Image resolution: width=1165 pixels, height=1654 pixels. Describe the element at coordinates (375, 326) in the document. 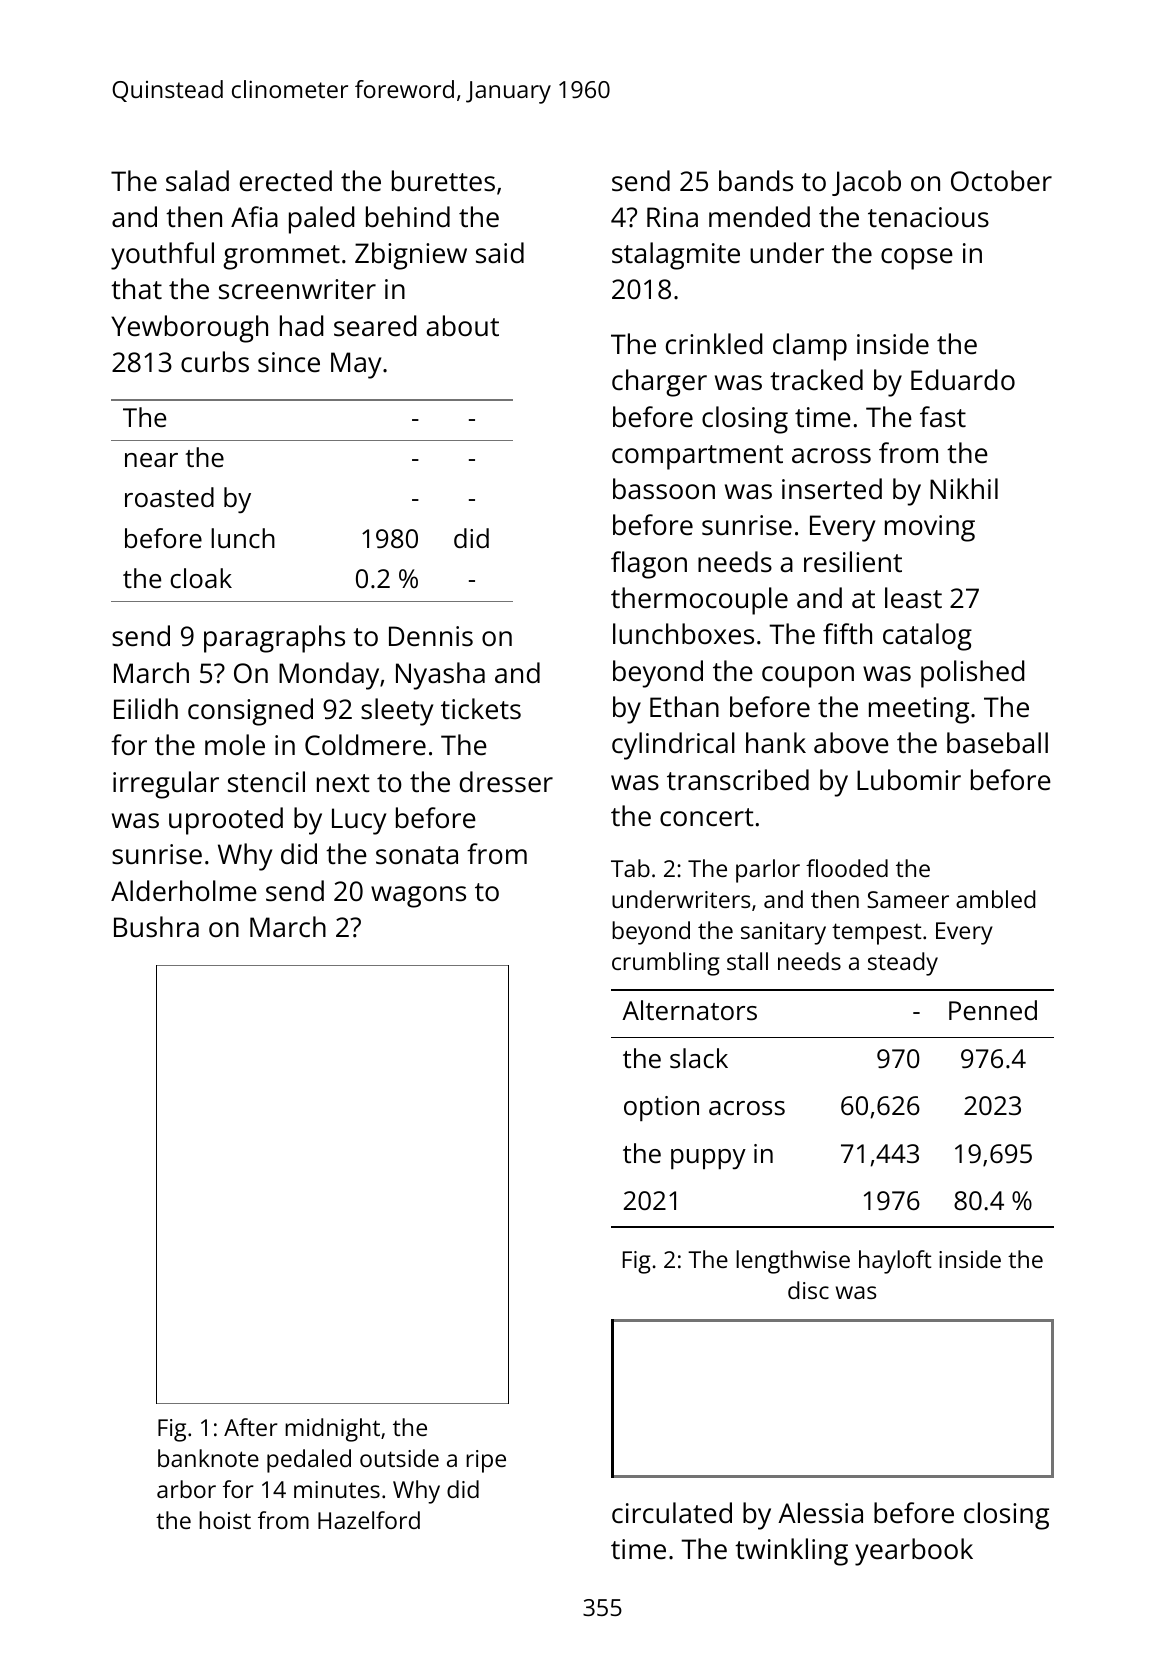

I see `seared` at that location.
